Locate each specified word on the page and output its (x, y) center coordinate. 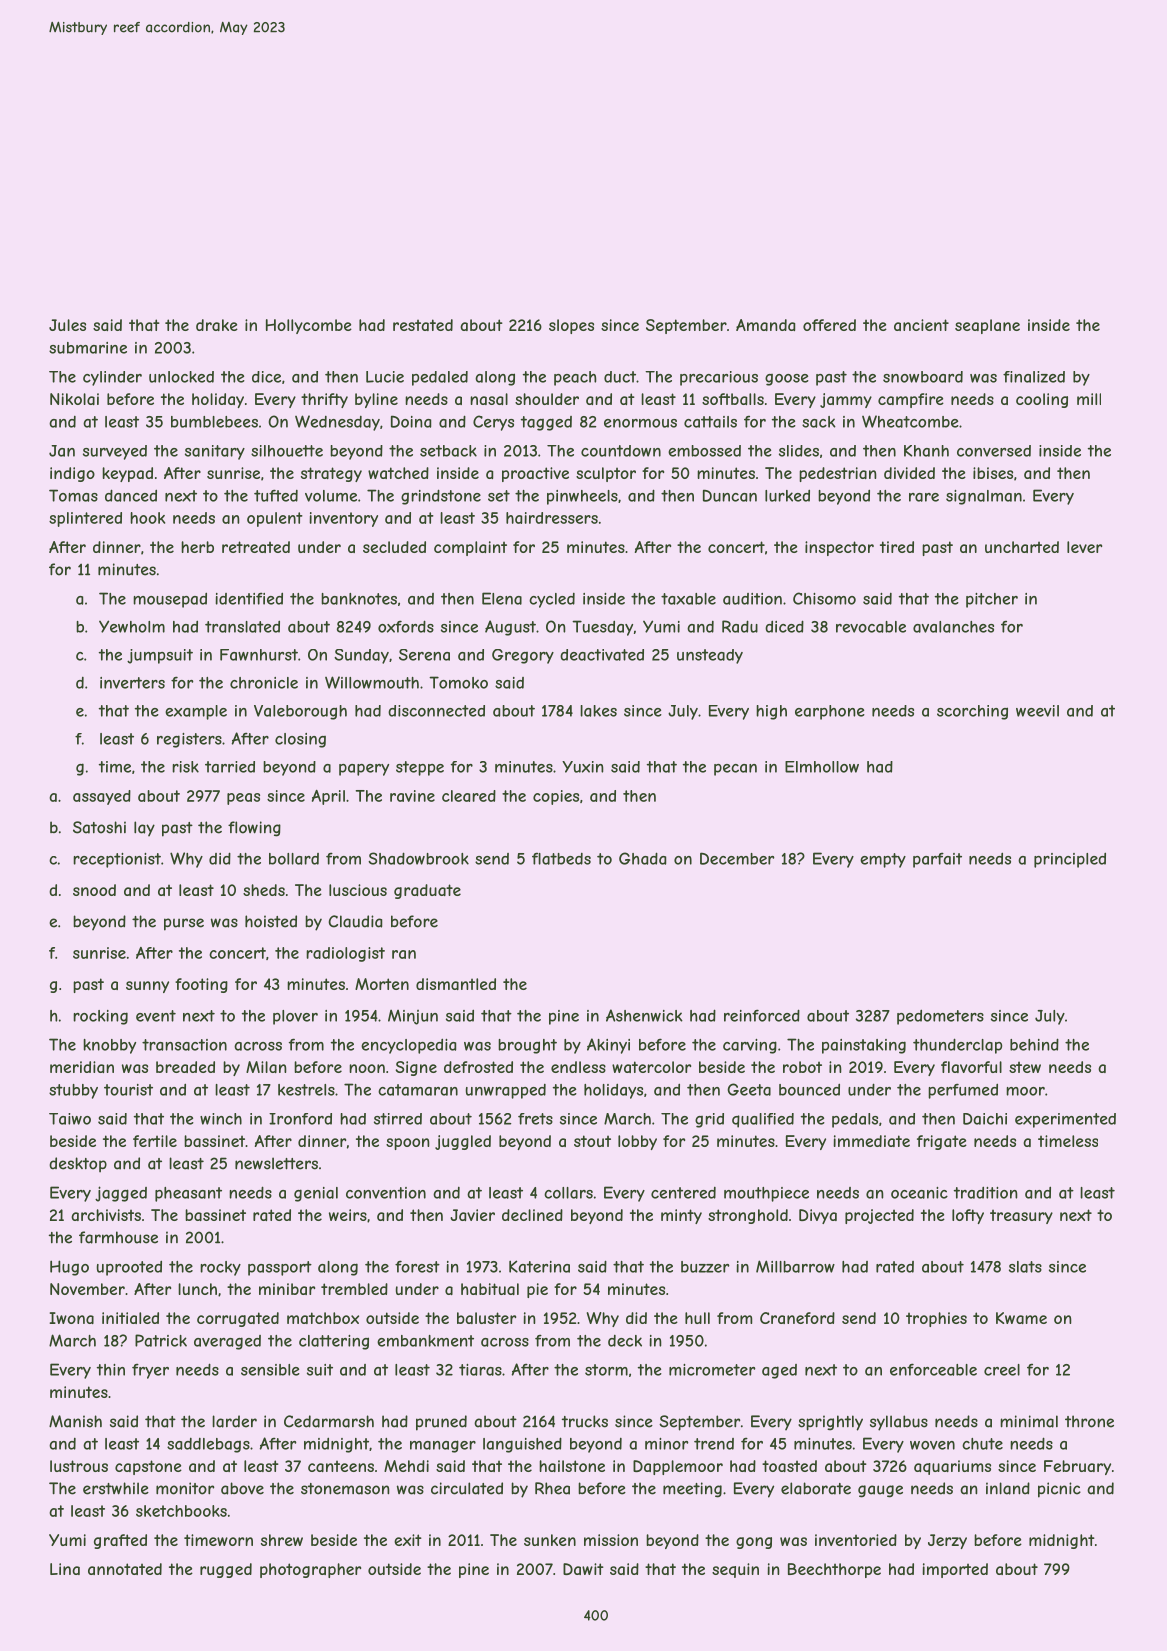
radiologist (345, 954)
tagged (546, 423)
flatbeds (561, 859)
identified (249, 598)
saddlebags (208, 1445)
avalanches (953, 627)
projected (879, 1216)
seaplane (987, 326)
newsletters (276, 1163)
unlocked (181, 377)
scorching (972, 712)
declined (532, 1215)
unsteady (710, 656)
